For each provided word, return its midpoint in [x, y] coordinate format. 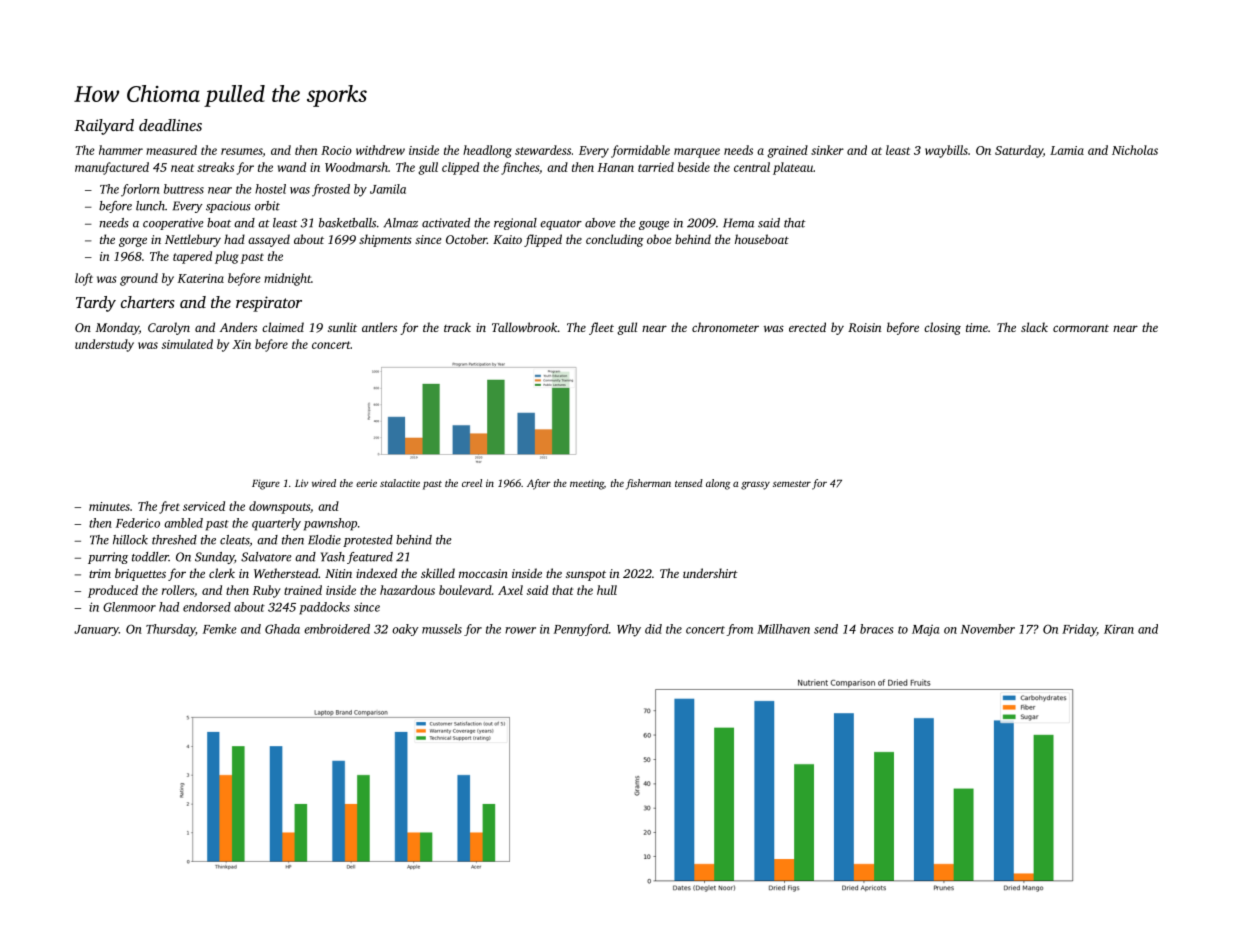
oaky [405, 630]
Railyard [104, 127]
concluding [615, 240]
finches [520, 168]
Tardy [96, 304]
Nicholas [1135, 150]
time [977, 327]
